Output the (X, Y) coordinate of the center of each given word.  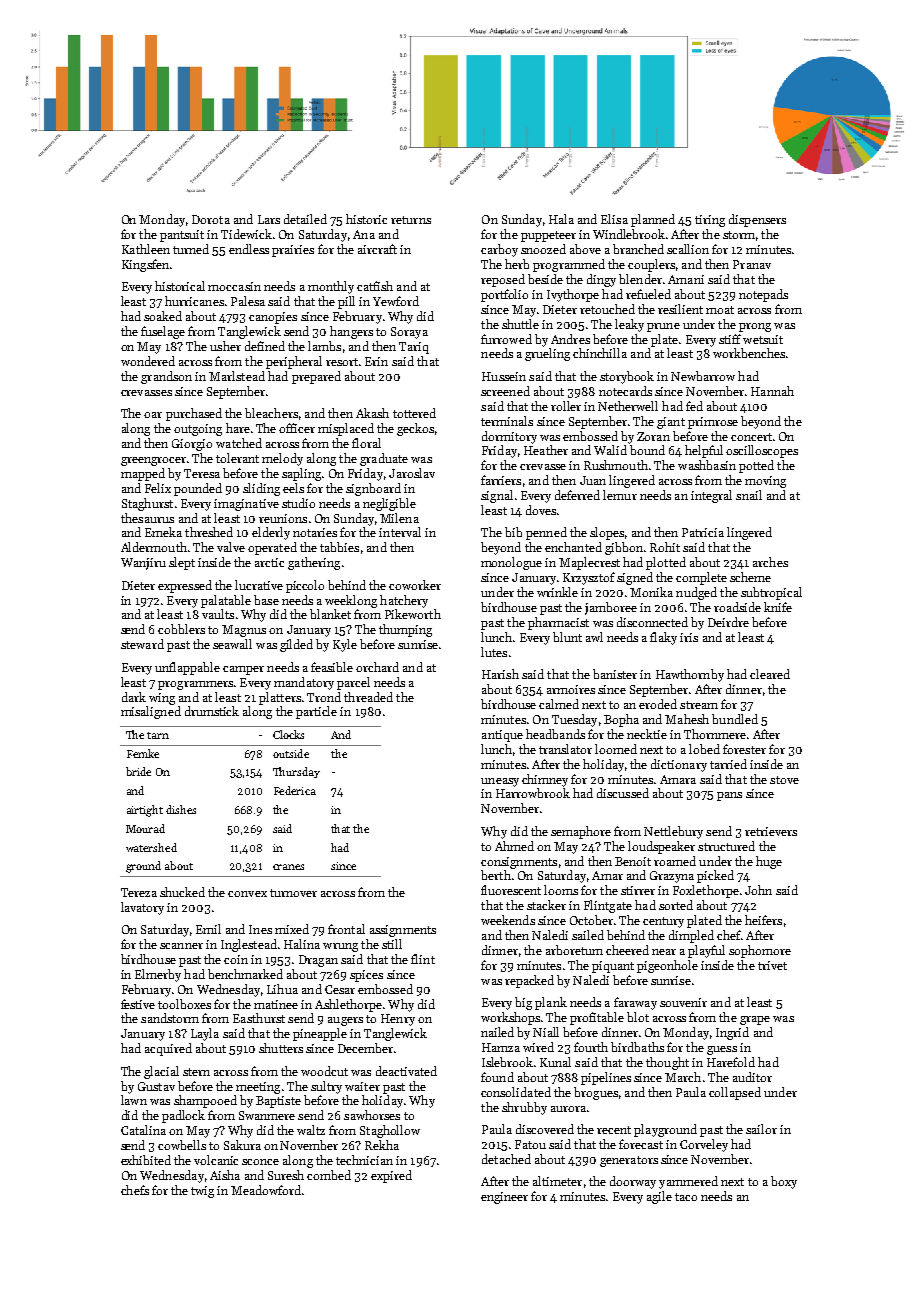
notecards (625, 391)
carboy (499, 250)
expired (391, 1176)
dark (134, 697)
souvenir (683, 1002)
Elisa (614, 219)
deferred (577, 495)
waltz (311, 1130)
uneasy (500, 782)
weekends (508, 920)
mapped (143, 474)
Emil (208, 929)
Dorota (211, 219)
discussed (623, 793)
